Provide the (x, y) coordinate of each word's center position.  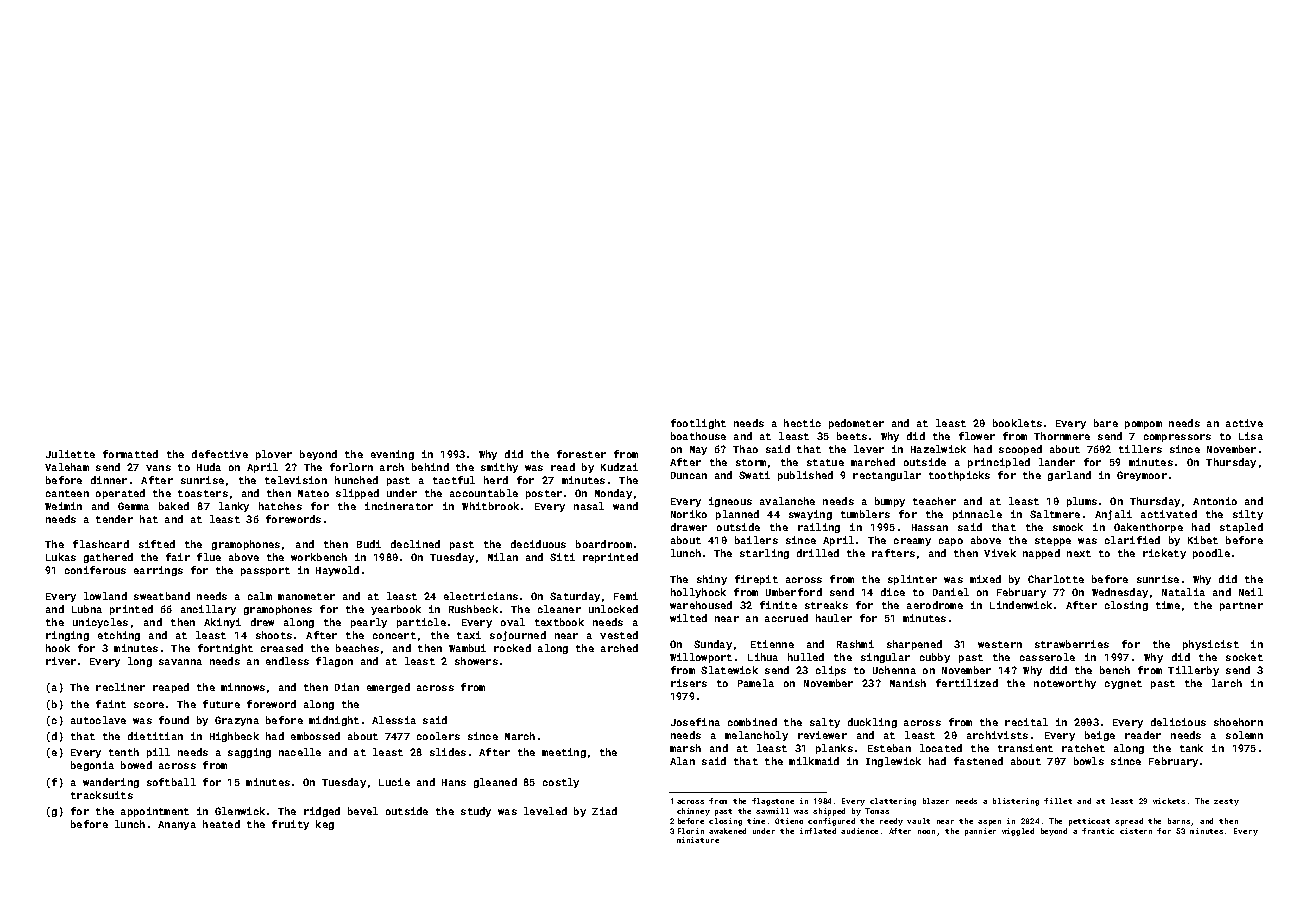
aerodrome (935, 605)
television (296, 480)
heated (221, 824)
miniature (698, 840)
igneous (730, 502)
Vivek (1000, 553)
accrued (786, 618)
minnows (243, 687)
